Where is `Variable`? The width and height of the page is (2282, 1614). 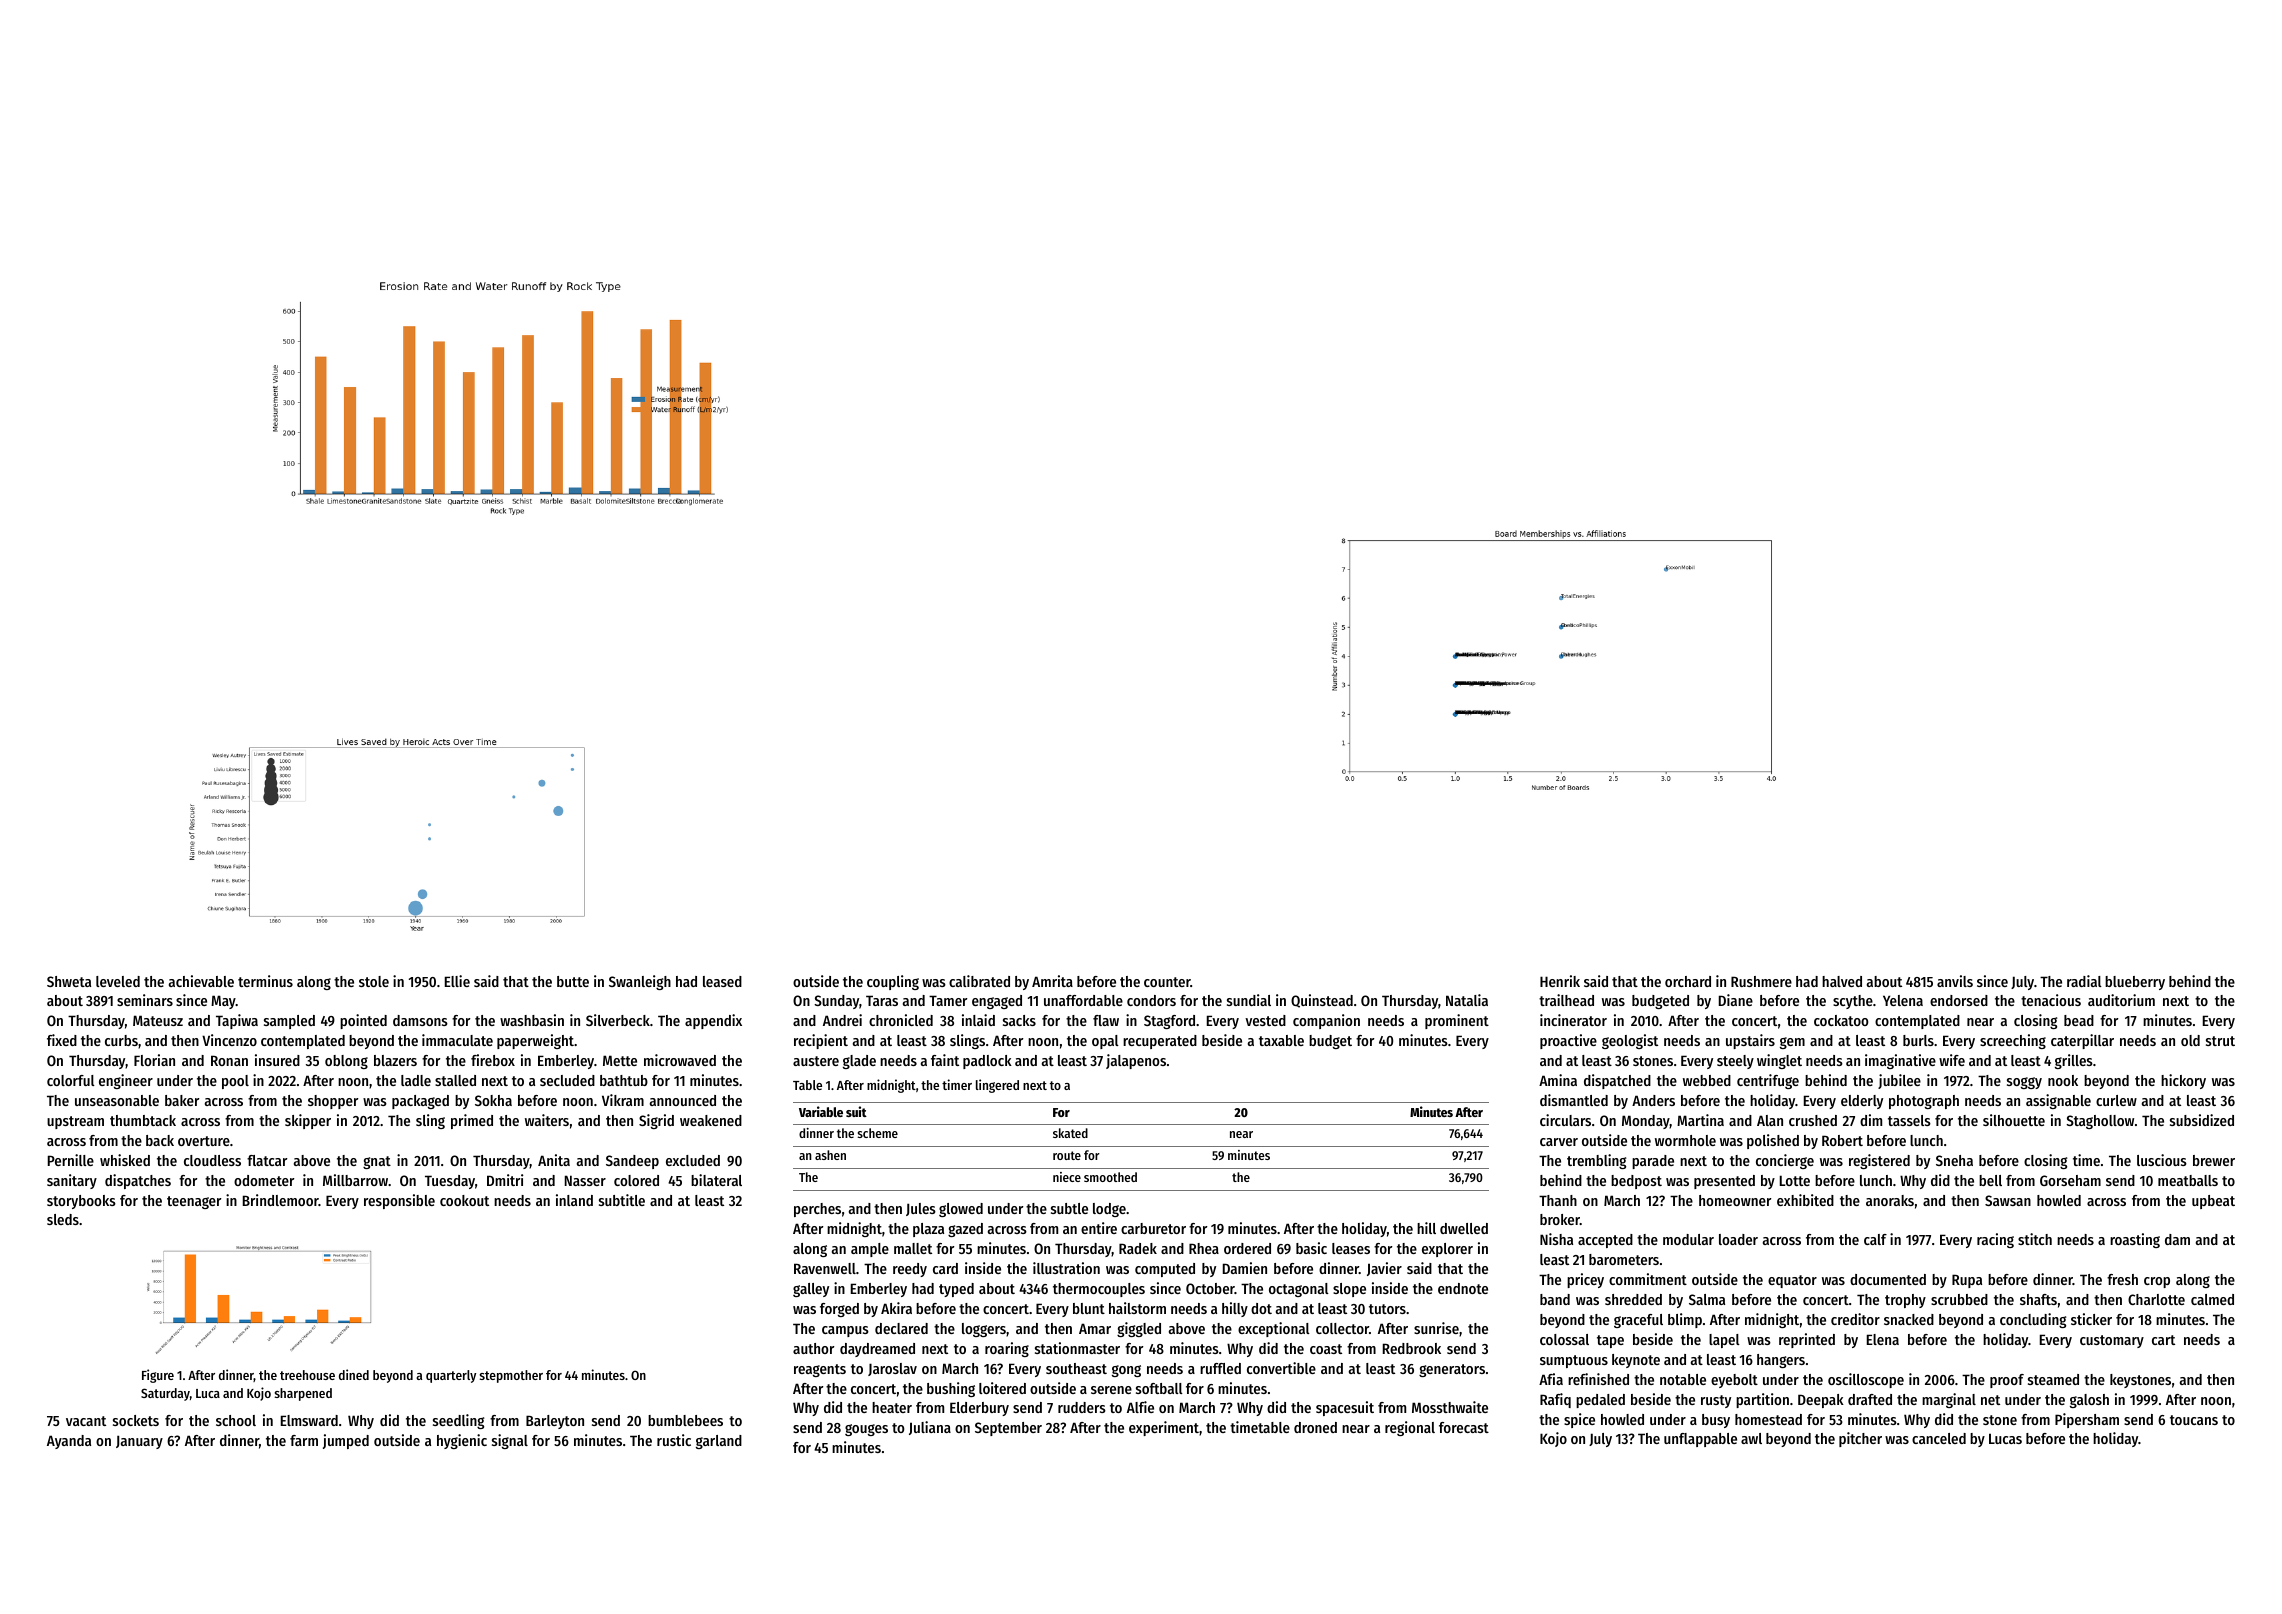 Variable is located at coordinates (821, 1111).
